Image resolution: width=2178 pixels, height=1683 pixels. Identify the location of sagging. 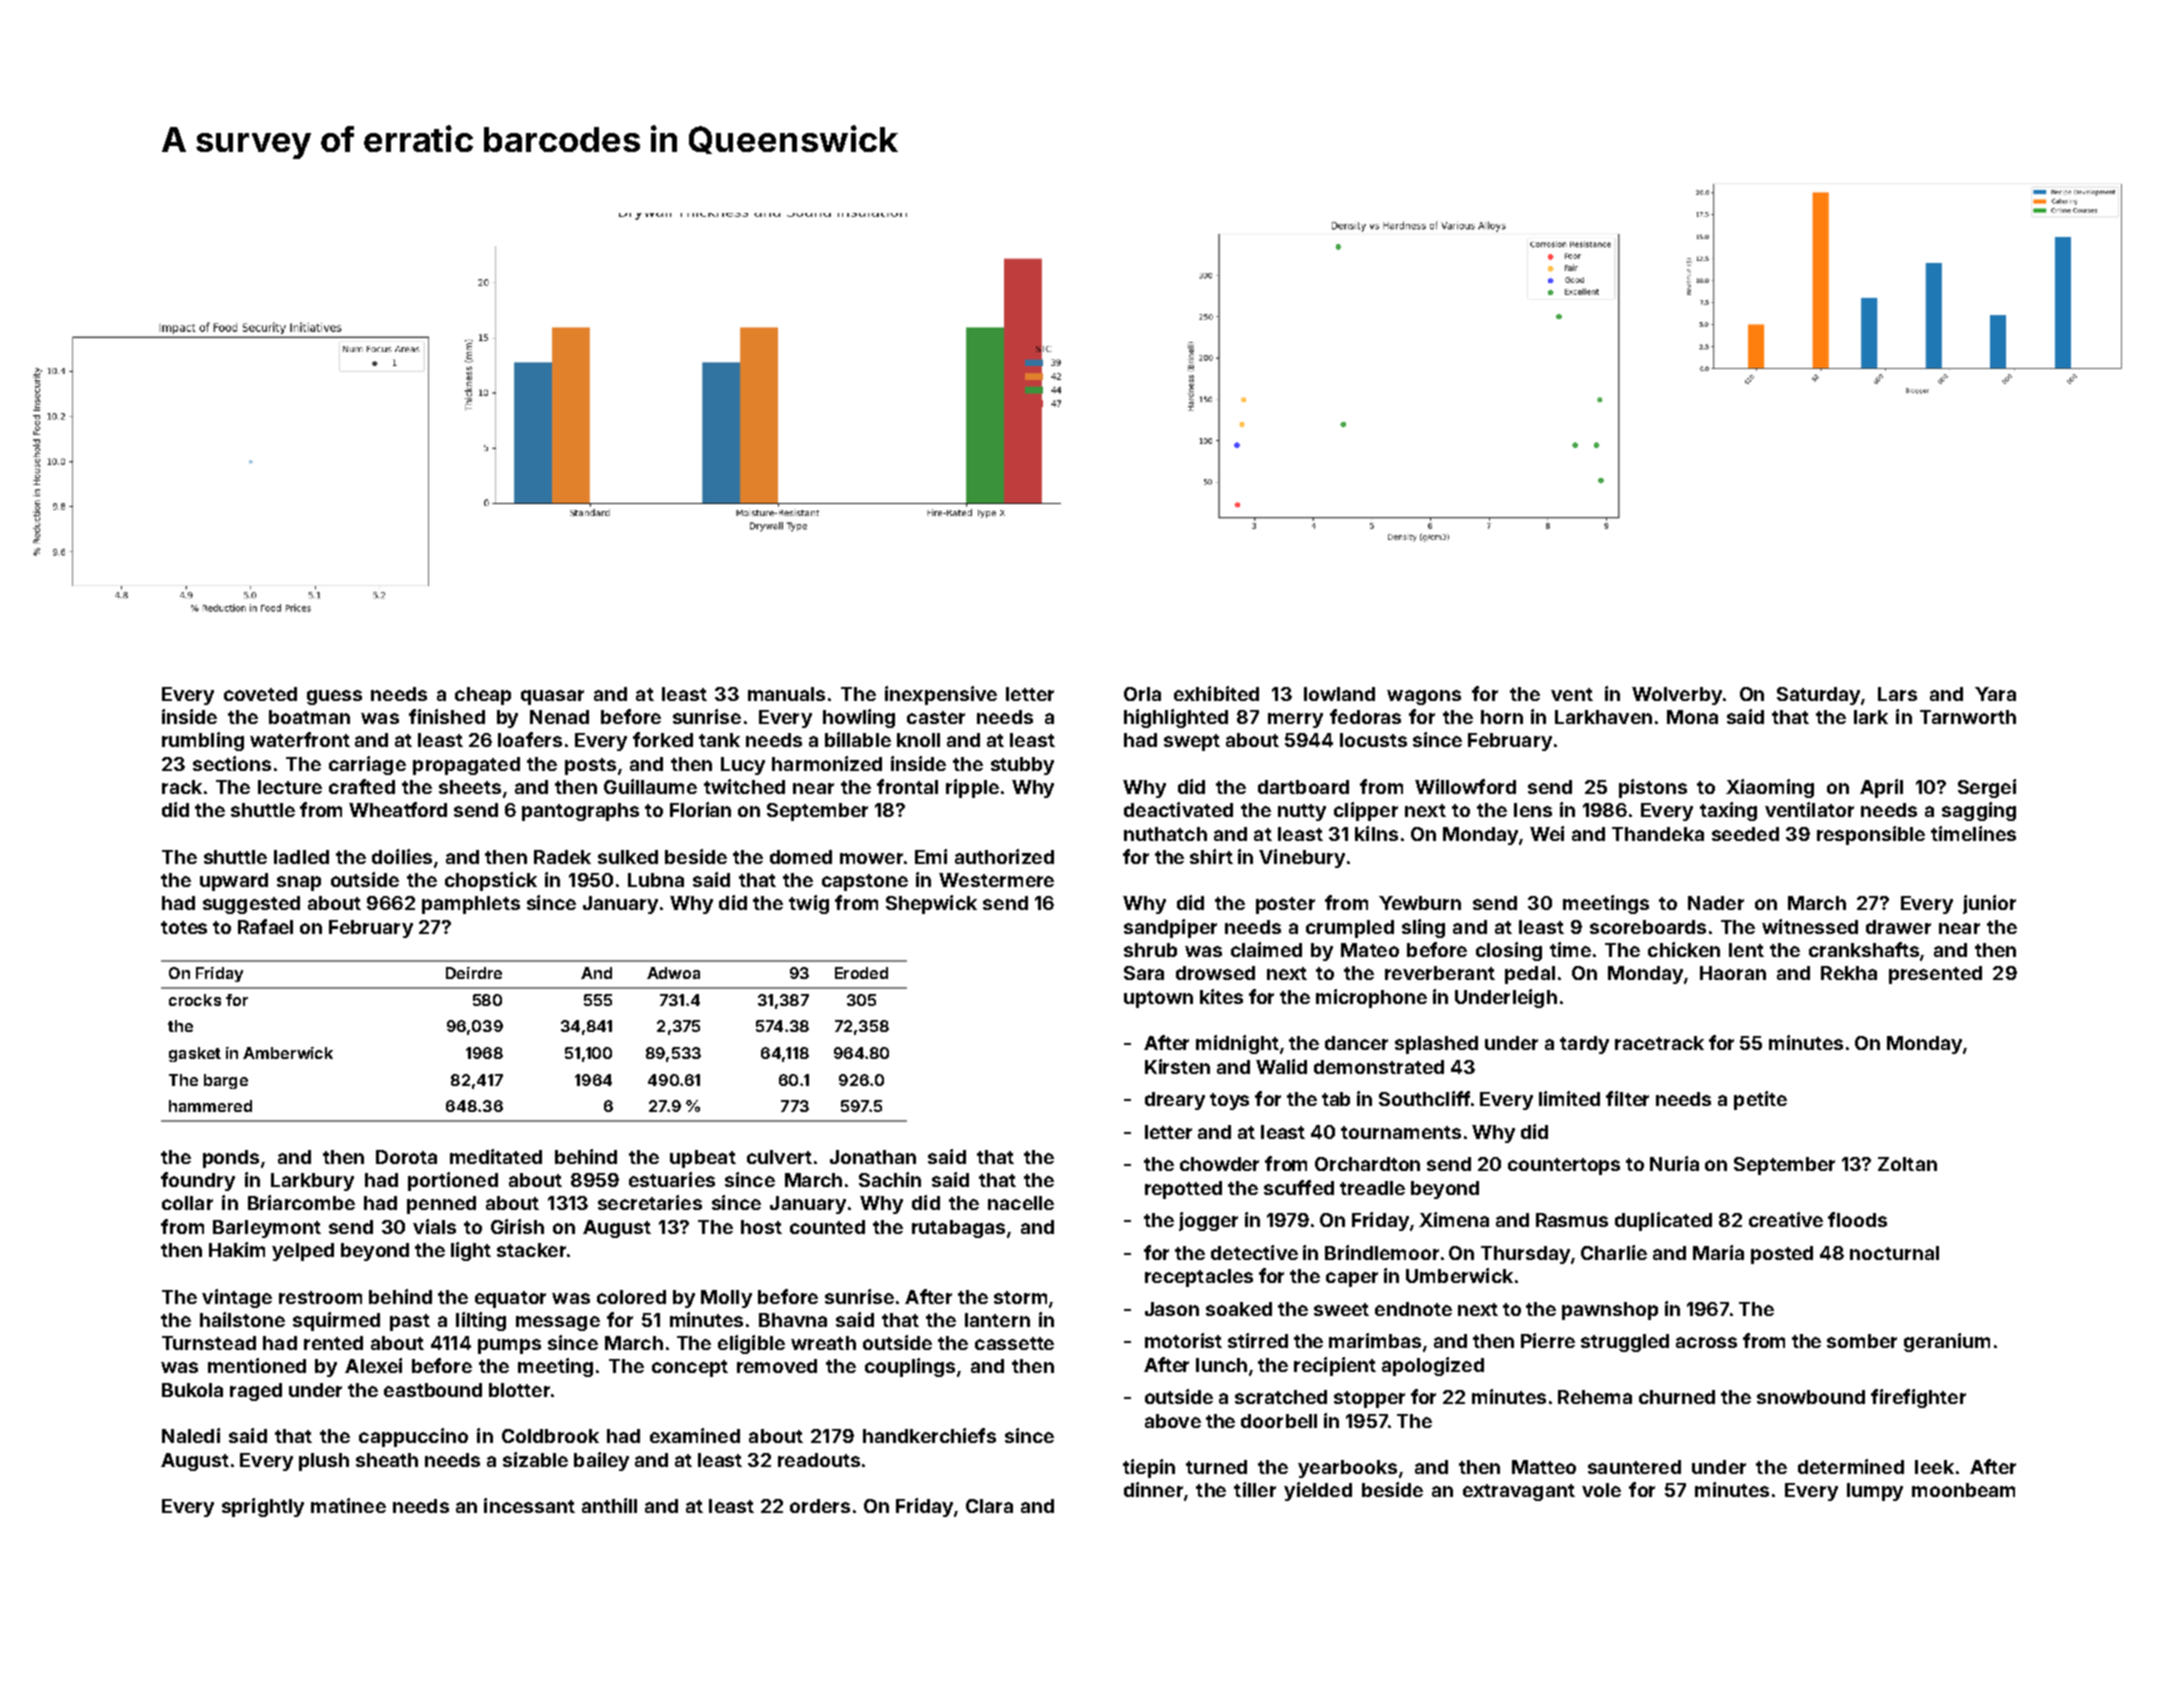
(1979, 811).
